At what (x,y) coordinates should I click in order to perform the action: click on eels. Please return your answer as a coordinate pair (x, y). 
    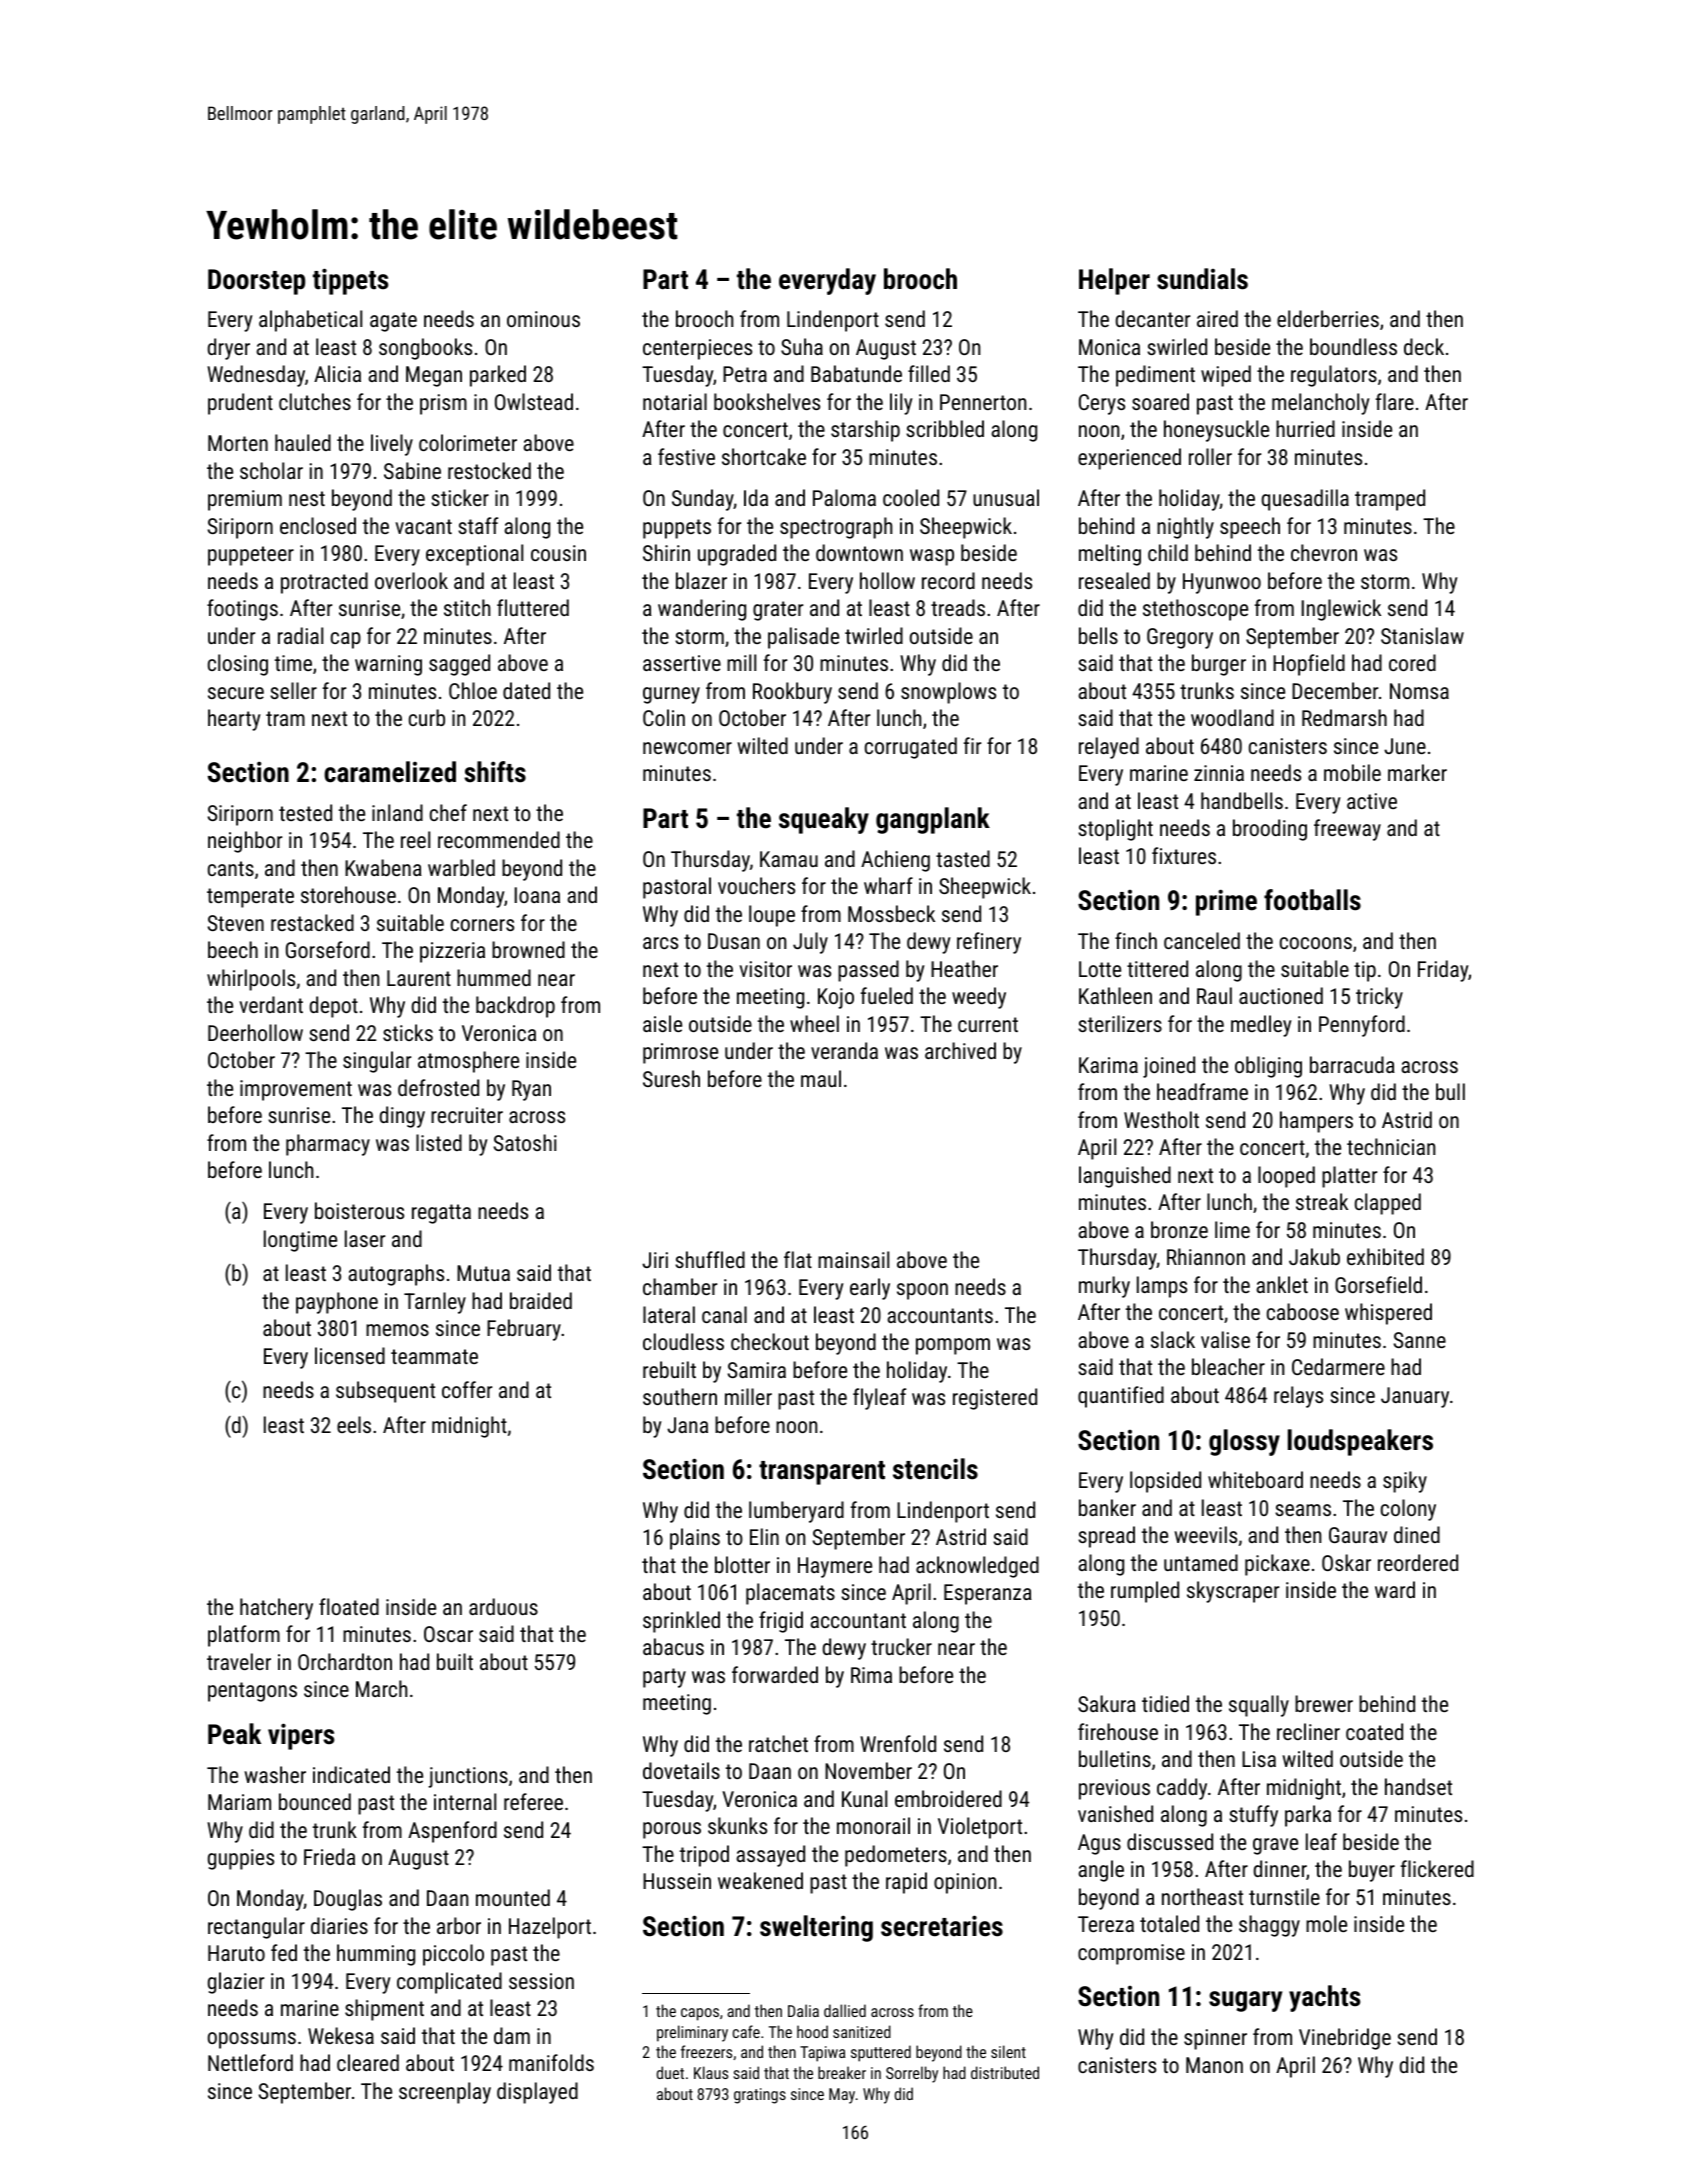
    Looking at the image, I should click on (354, 1424).
